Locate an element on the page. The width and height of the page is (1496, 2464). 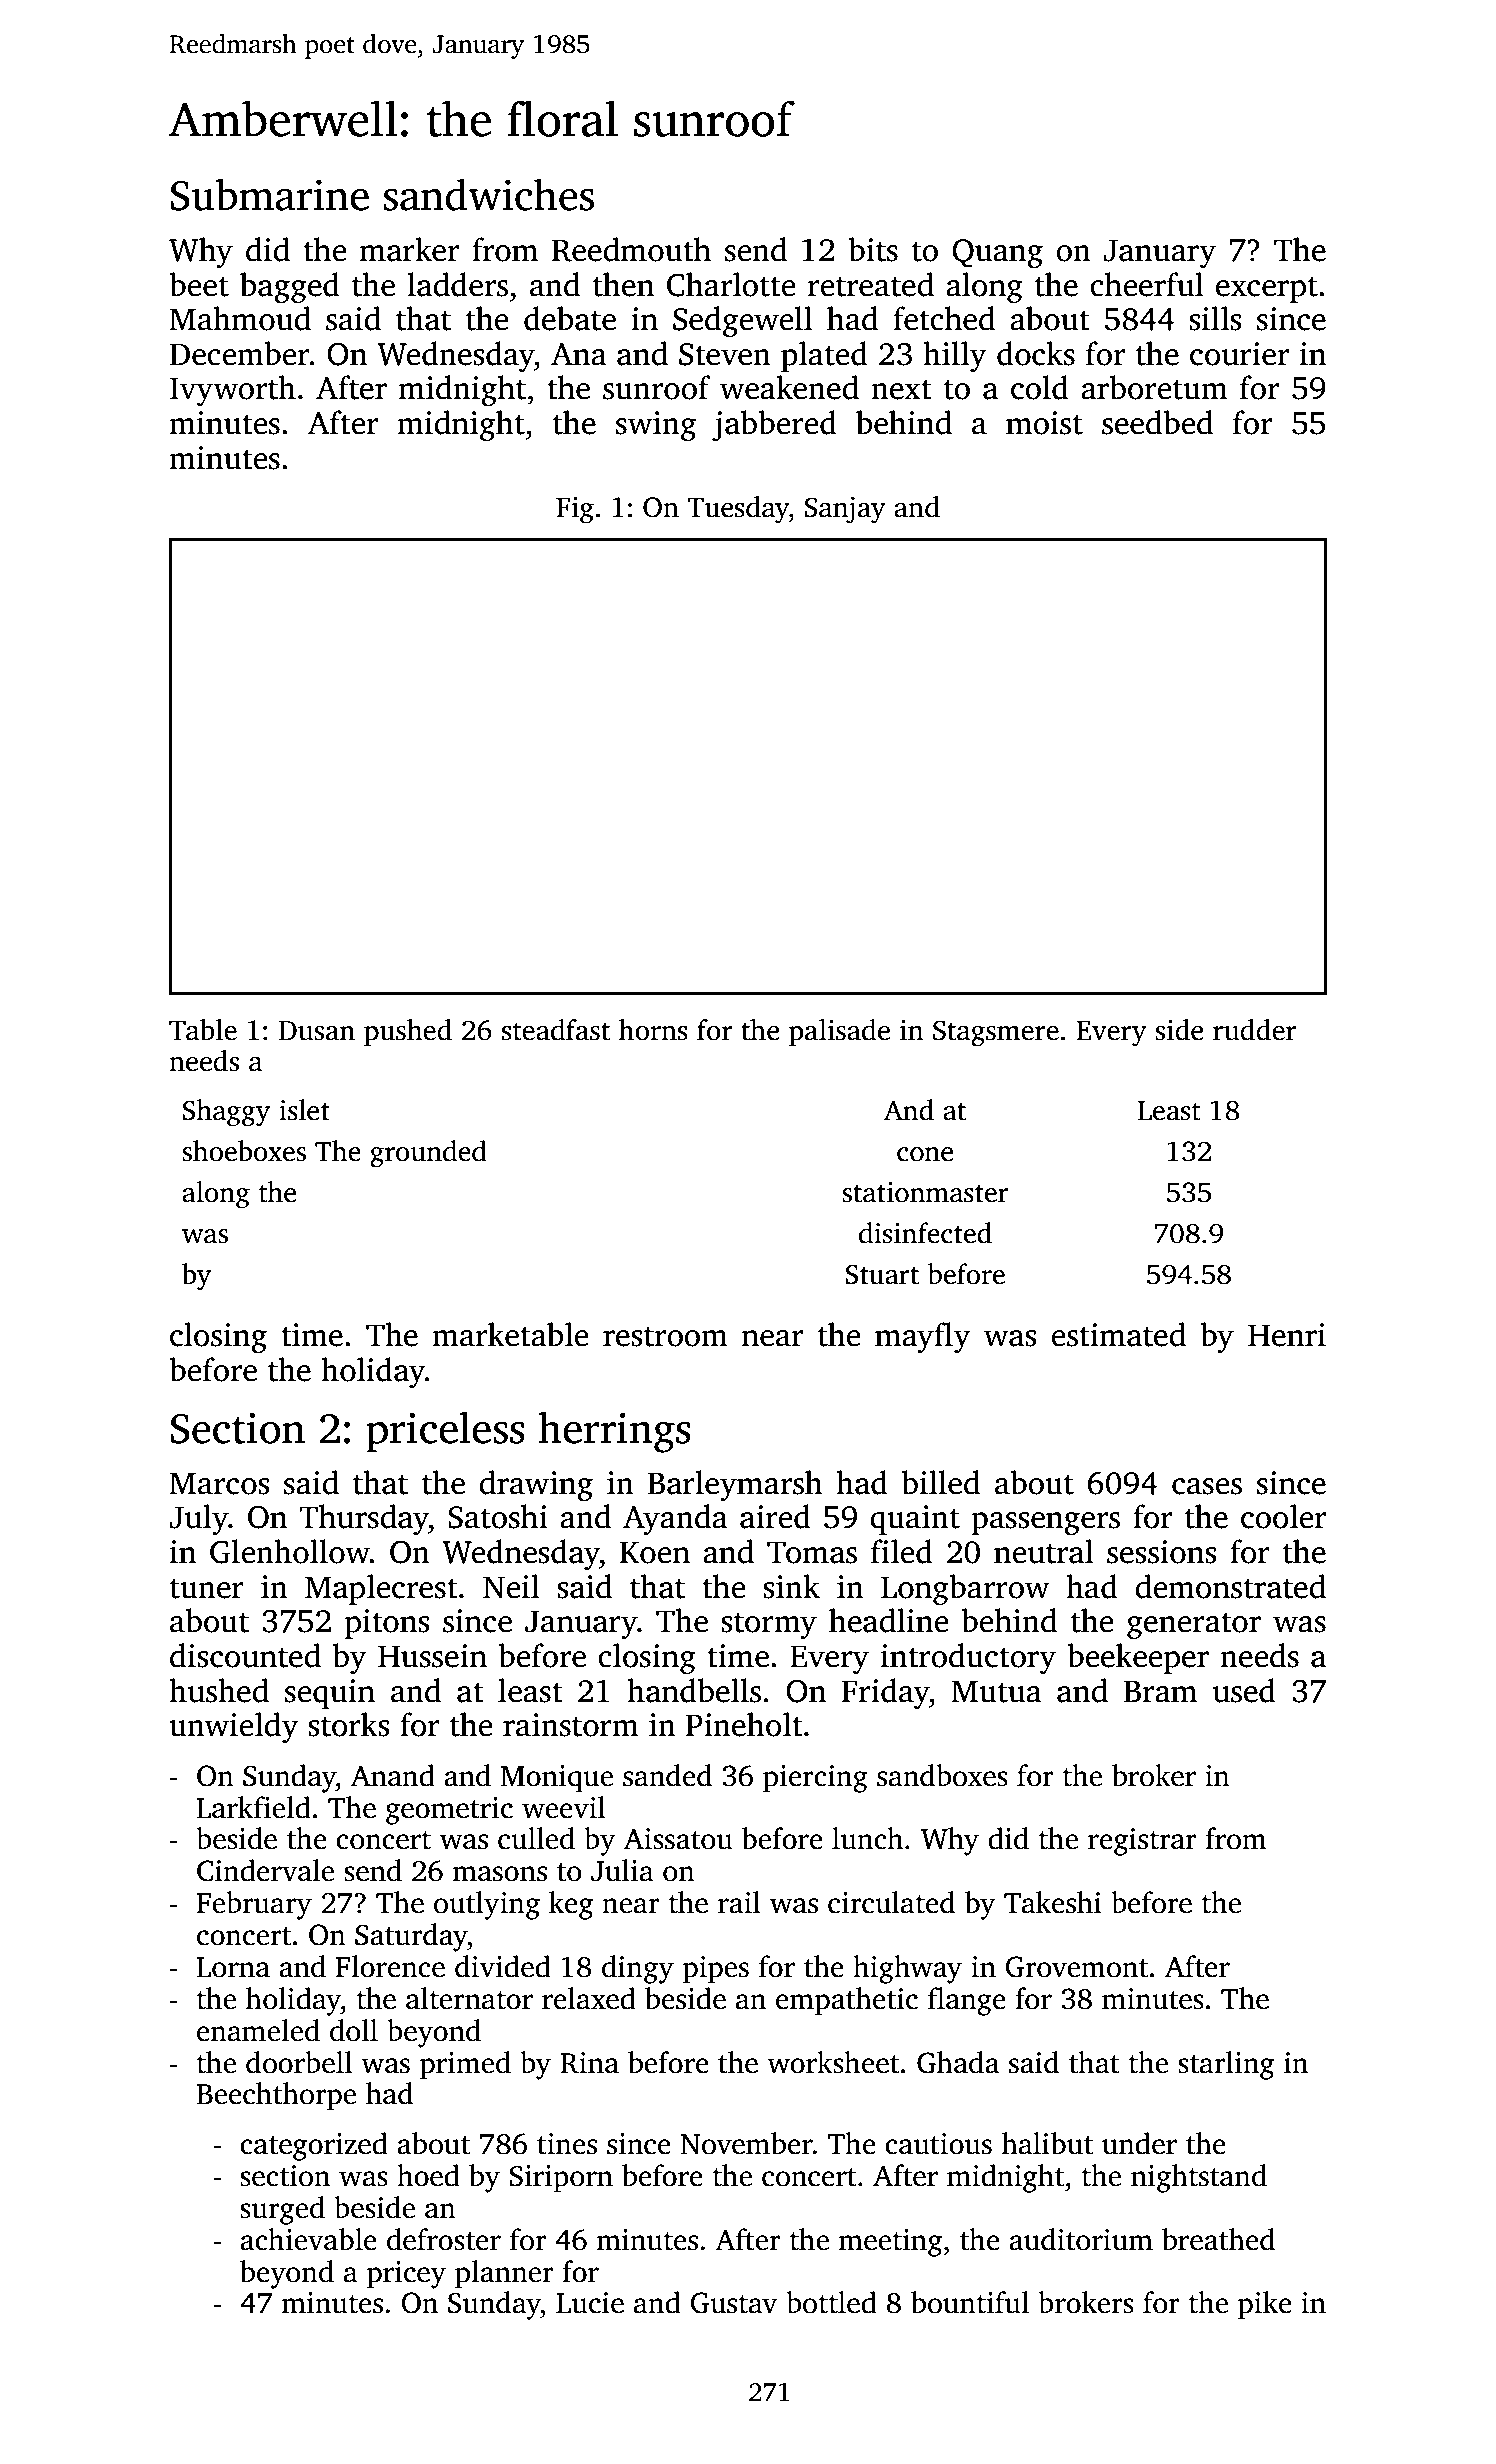
sandwiches is located at coordinates (488, 194).
